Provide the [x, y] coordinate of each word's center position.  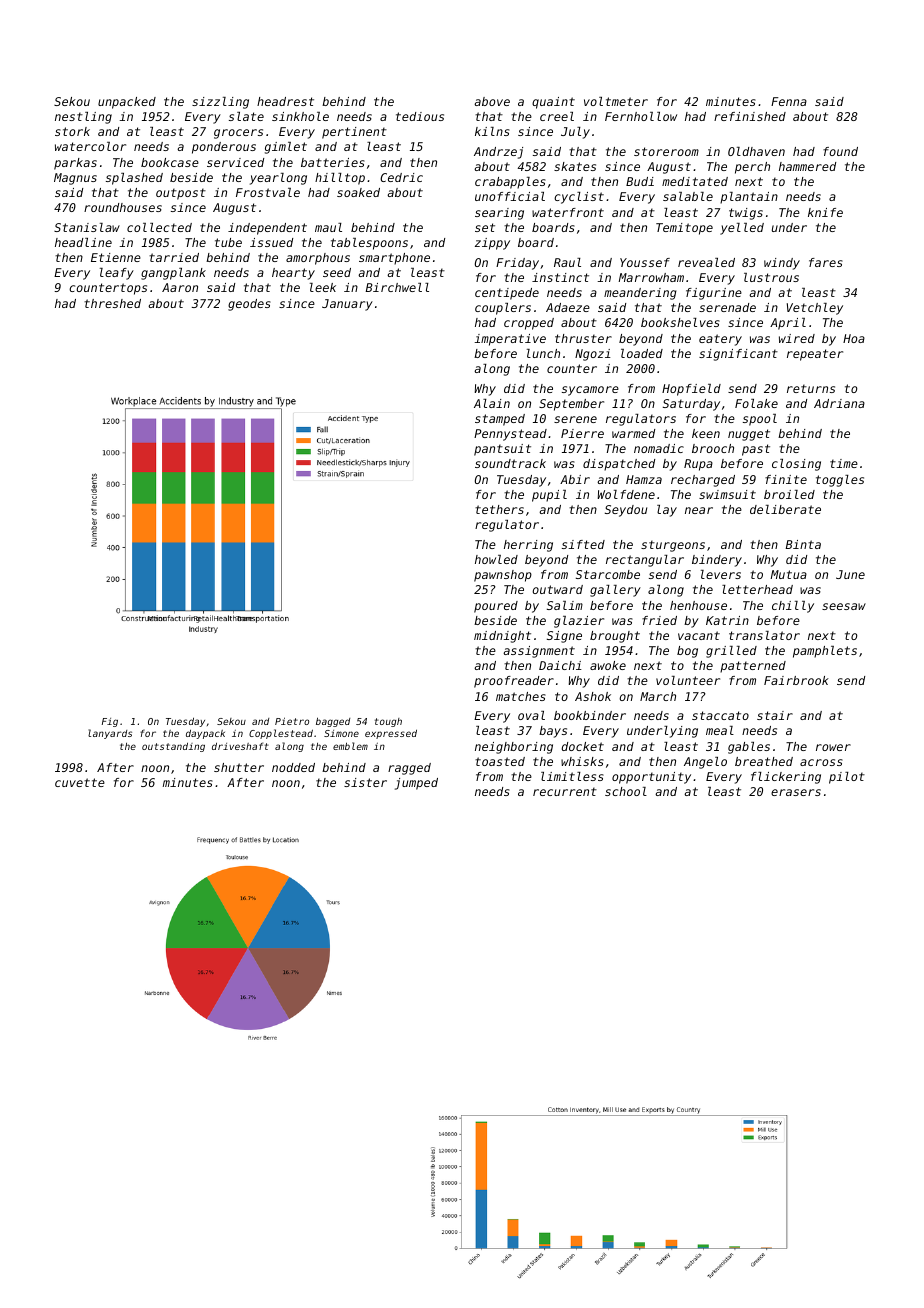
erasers [796, 792]
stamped [500, 420]
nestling [83, 118]
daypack [205, 734]
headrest [285, 101]
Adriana [839, 403]
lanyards [110, 734]
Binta [803, 544]
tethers [499, 509]
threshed [112, 303]
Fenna [789, 101]
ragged [409, 769]
